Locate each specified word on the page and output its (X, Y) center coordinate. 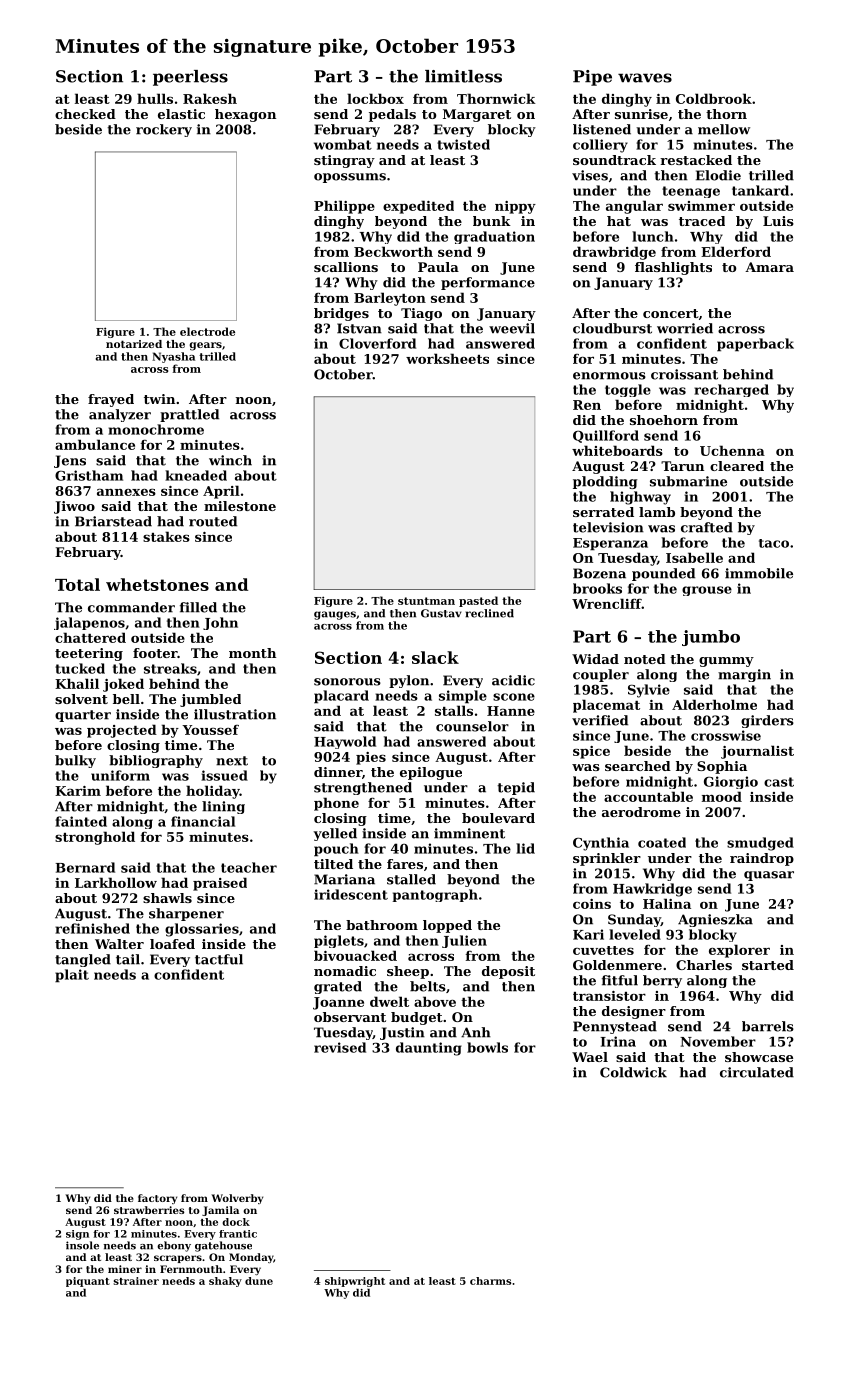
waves (645, 78)
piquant (88, 1282)
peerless (190, 78)
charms (490, 1281)
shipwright (355, 1282)
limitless (463, 76)
